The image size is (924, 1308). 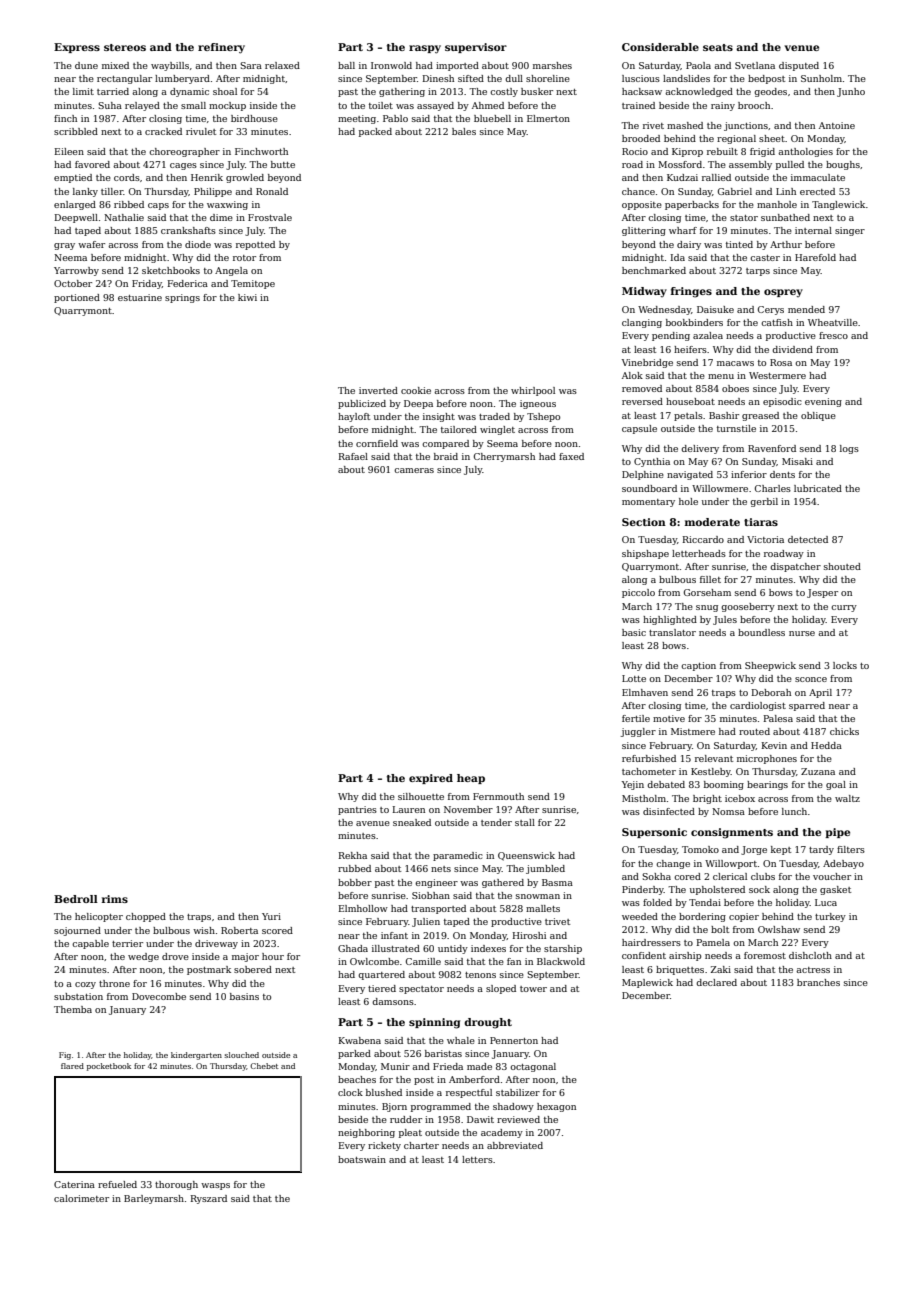 What do you see at coordinates (644, 292) in the document?
I see `Midway` at bounding box center [644, 292].
